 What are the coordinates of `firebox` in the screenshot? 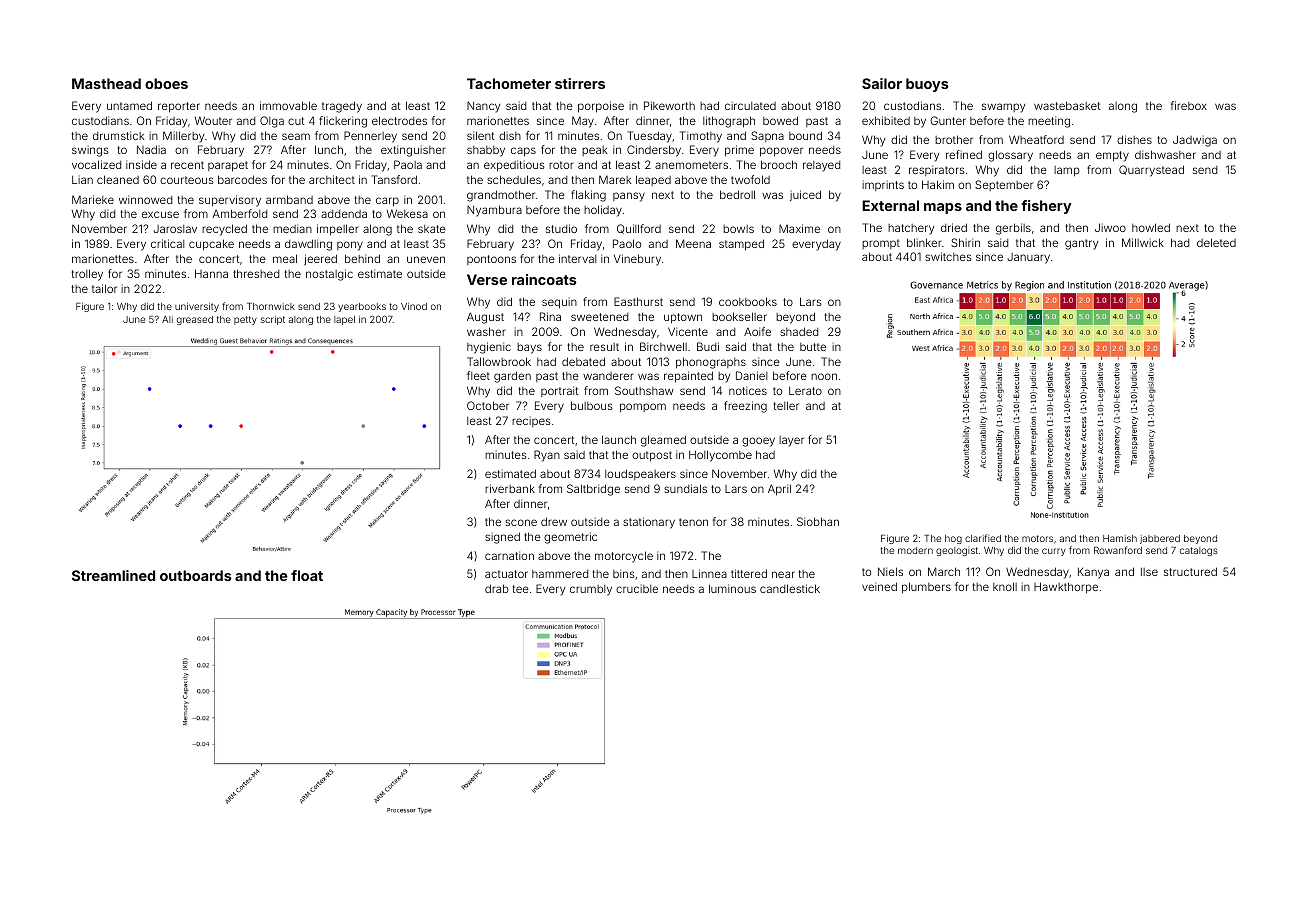 It's located at (1189, 105).
